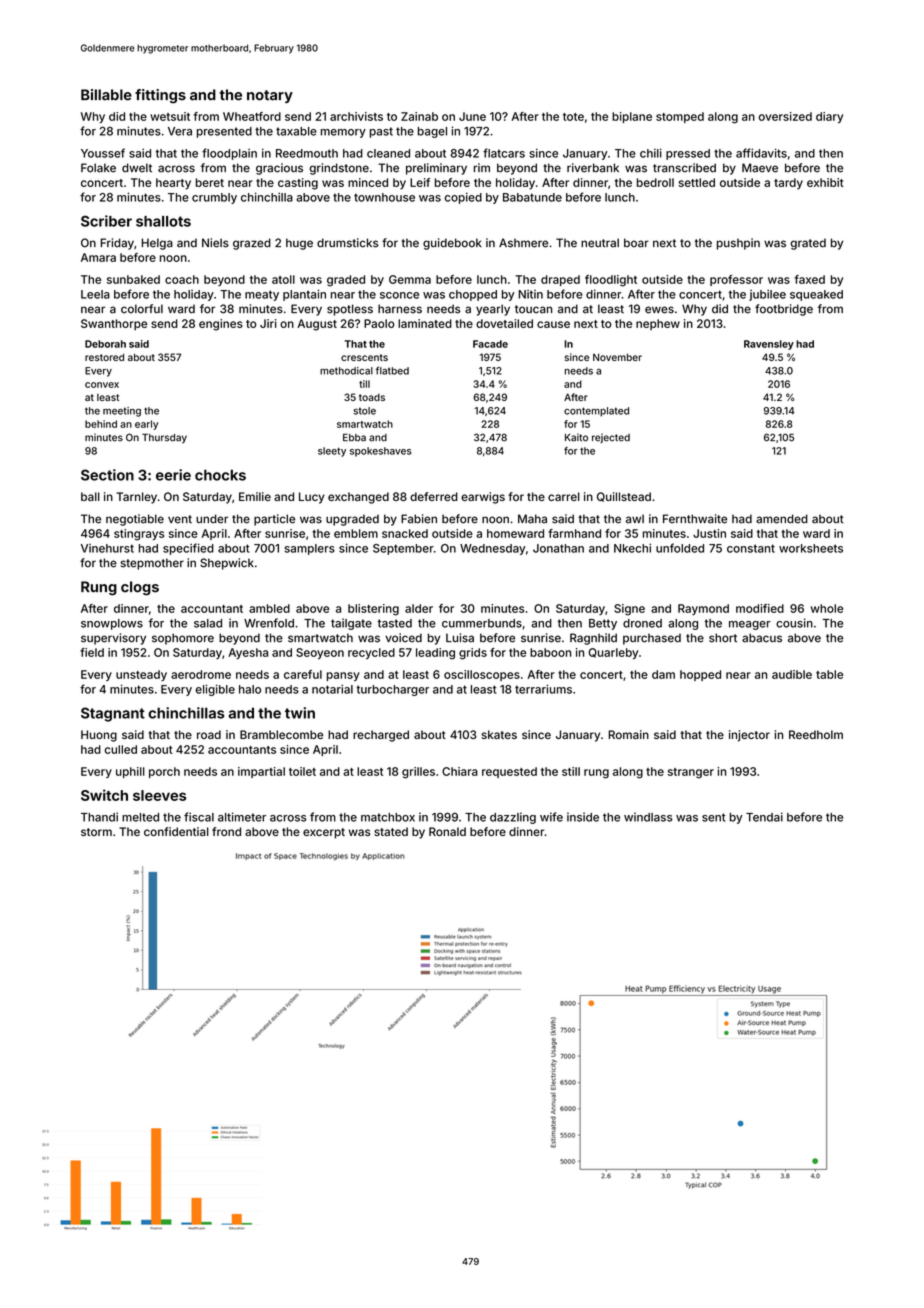 This document has width=924, height=1308. I want to click on dazzling, so click(513, 818).
